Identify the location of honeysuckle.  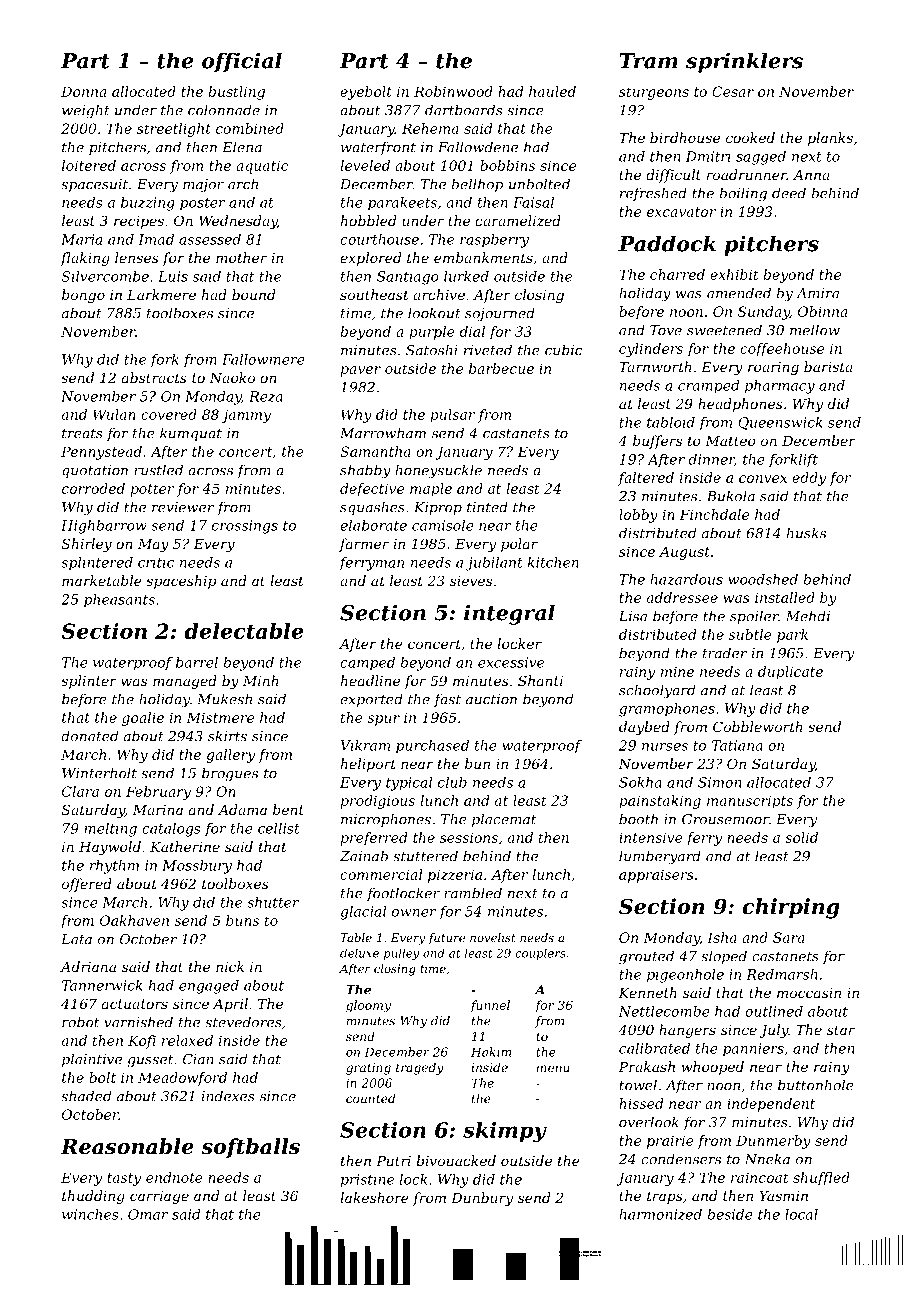
(438, 471).
